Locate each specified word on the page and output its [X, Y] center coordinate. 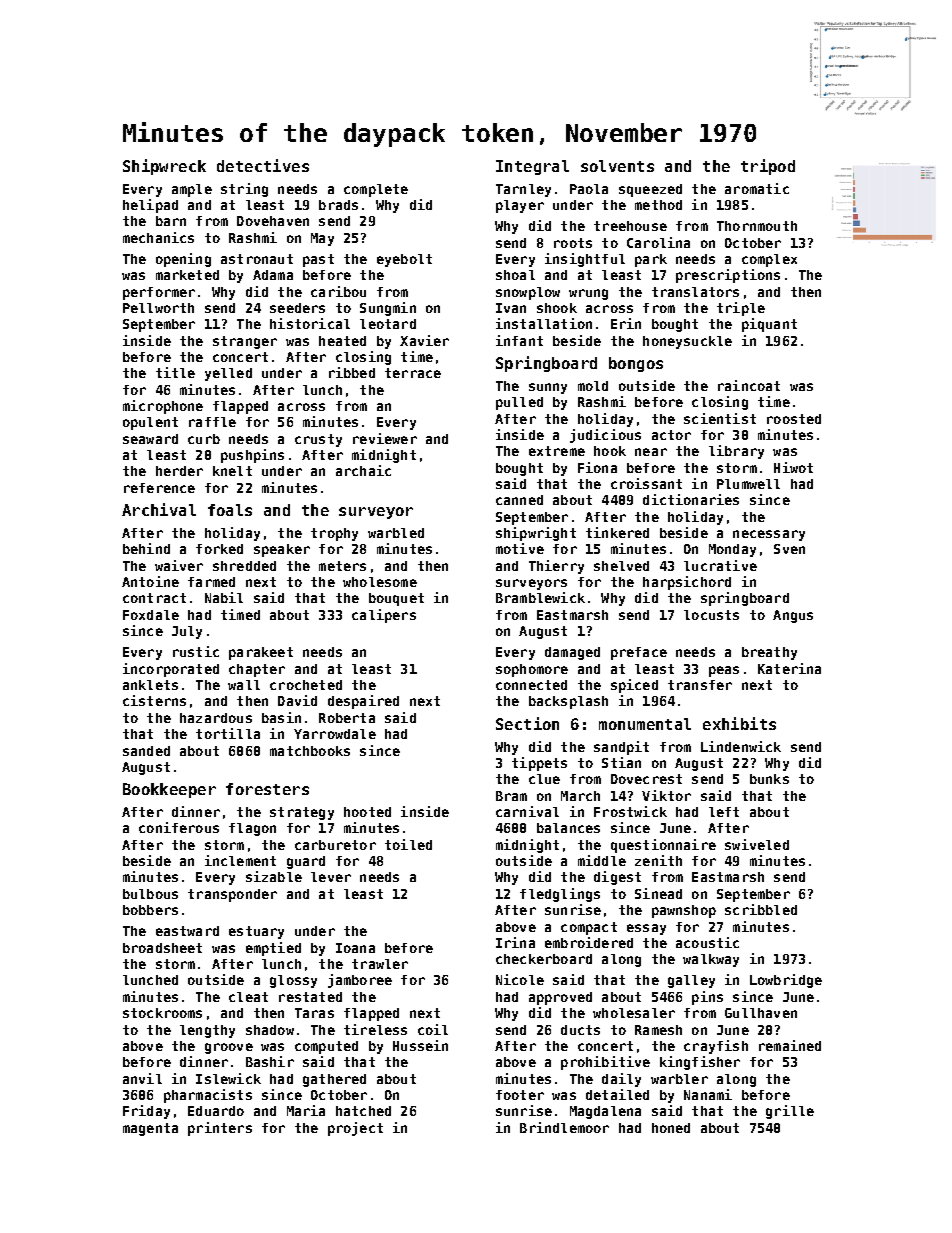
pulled [519, 403]
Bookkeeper [169, 790]
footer [520, 1095]
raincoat [749, 385]
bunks [769, 779]
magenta [150, 1129]
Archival [159, 509]
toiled [408, 844]
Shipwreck [164, 167]
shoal [515, 275]
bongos [636, 364]
